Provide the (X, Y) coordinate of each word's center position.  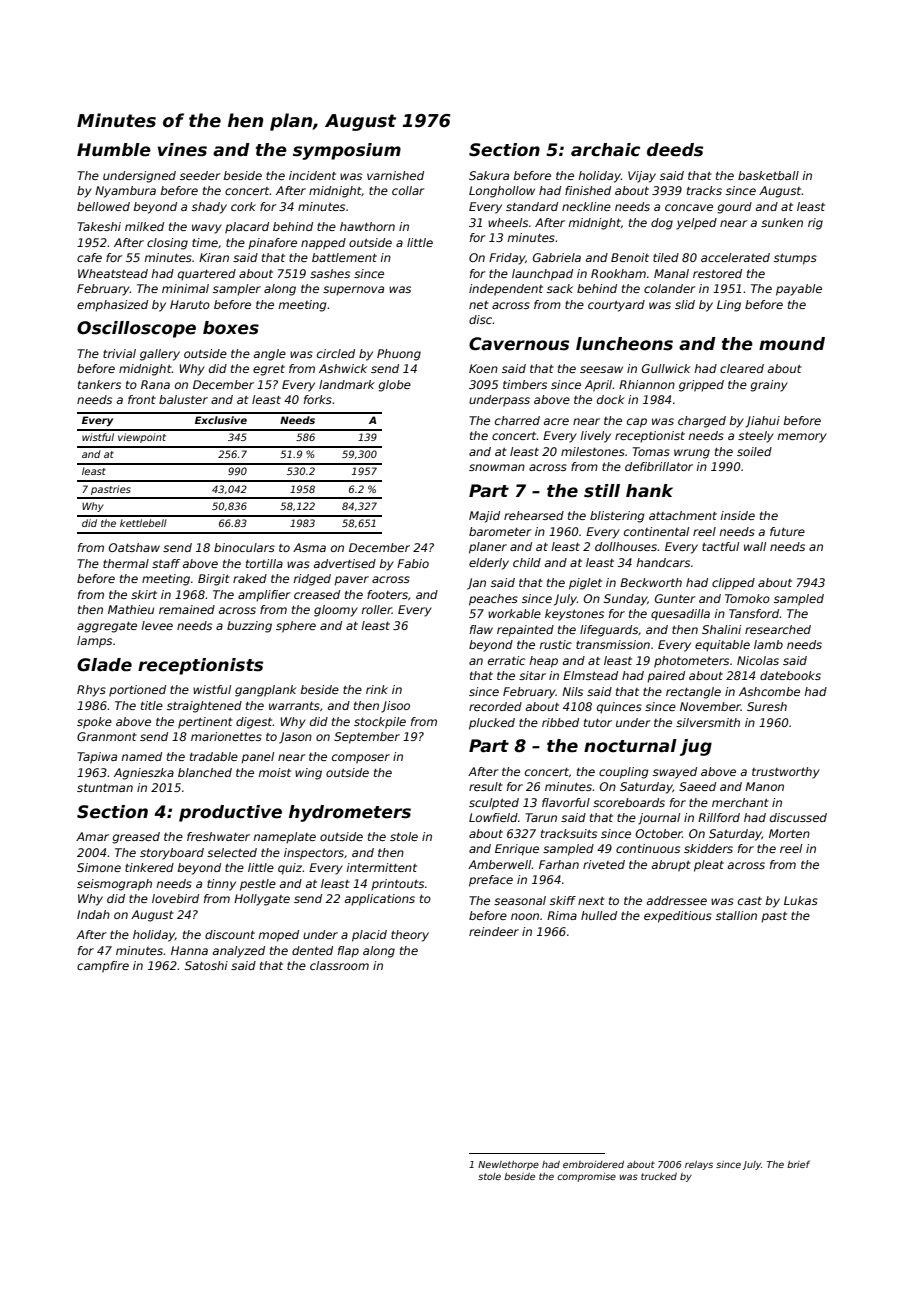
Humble (114, 150)
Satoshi (206, 965)
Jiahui (762, 422)
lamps (94, 642)
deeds (675, 150)
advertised (344, 563)
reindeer (494, 931)
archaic (605, 150)
